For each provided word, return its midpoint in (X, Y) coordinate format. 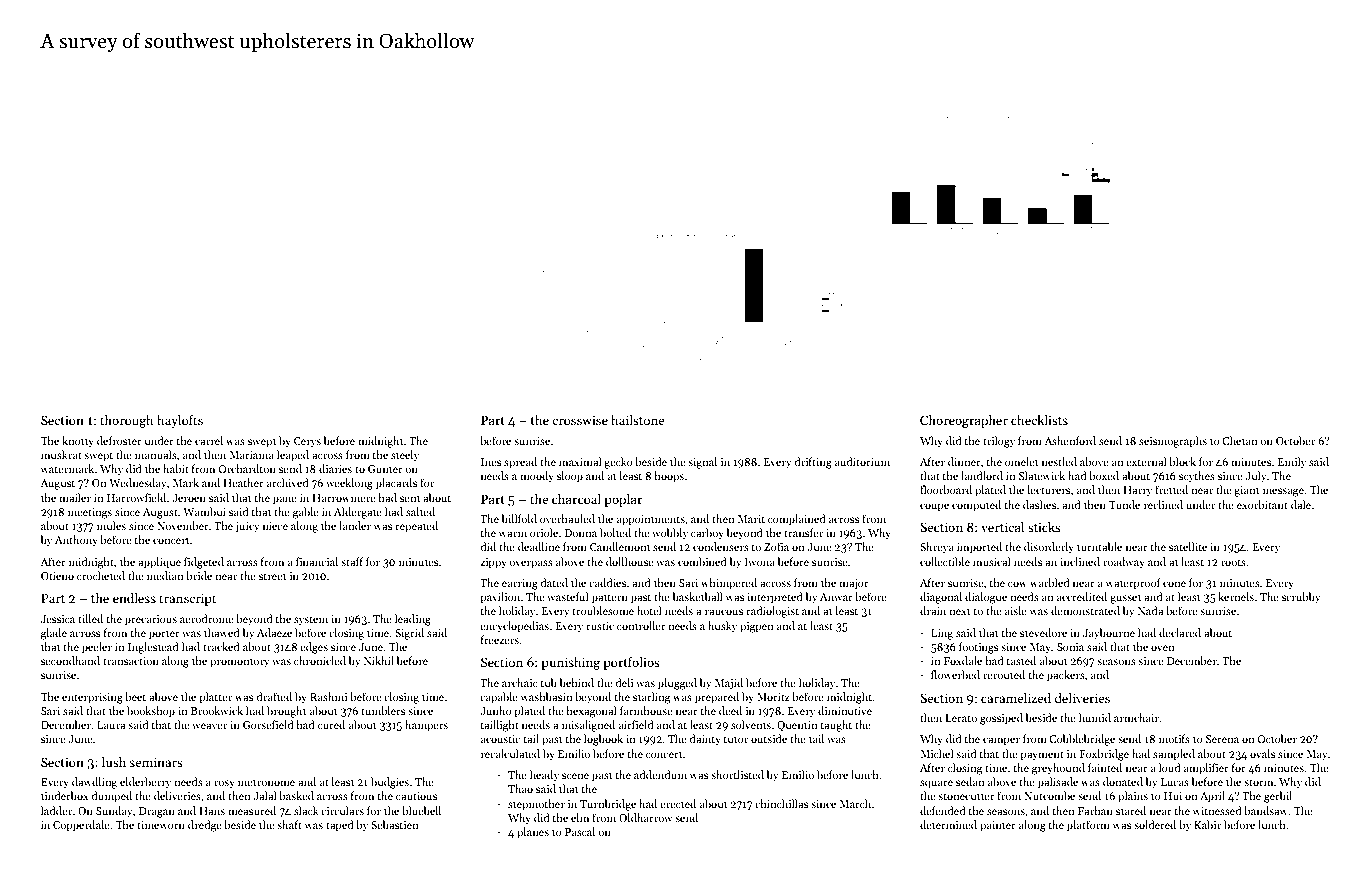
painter (998, 826)
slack (306, 810)
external (1146, 461)
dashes (1039, 504)
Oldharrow (646, 817)
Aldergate (358, 513)
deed (730, 710)
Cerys (307, 442)
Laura (111, 725)
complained (797, 520)
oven (1162, 648)
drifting (813, 463)
